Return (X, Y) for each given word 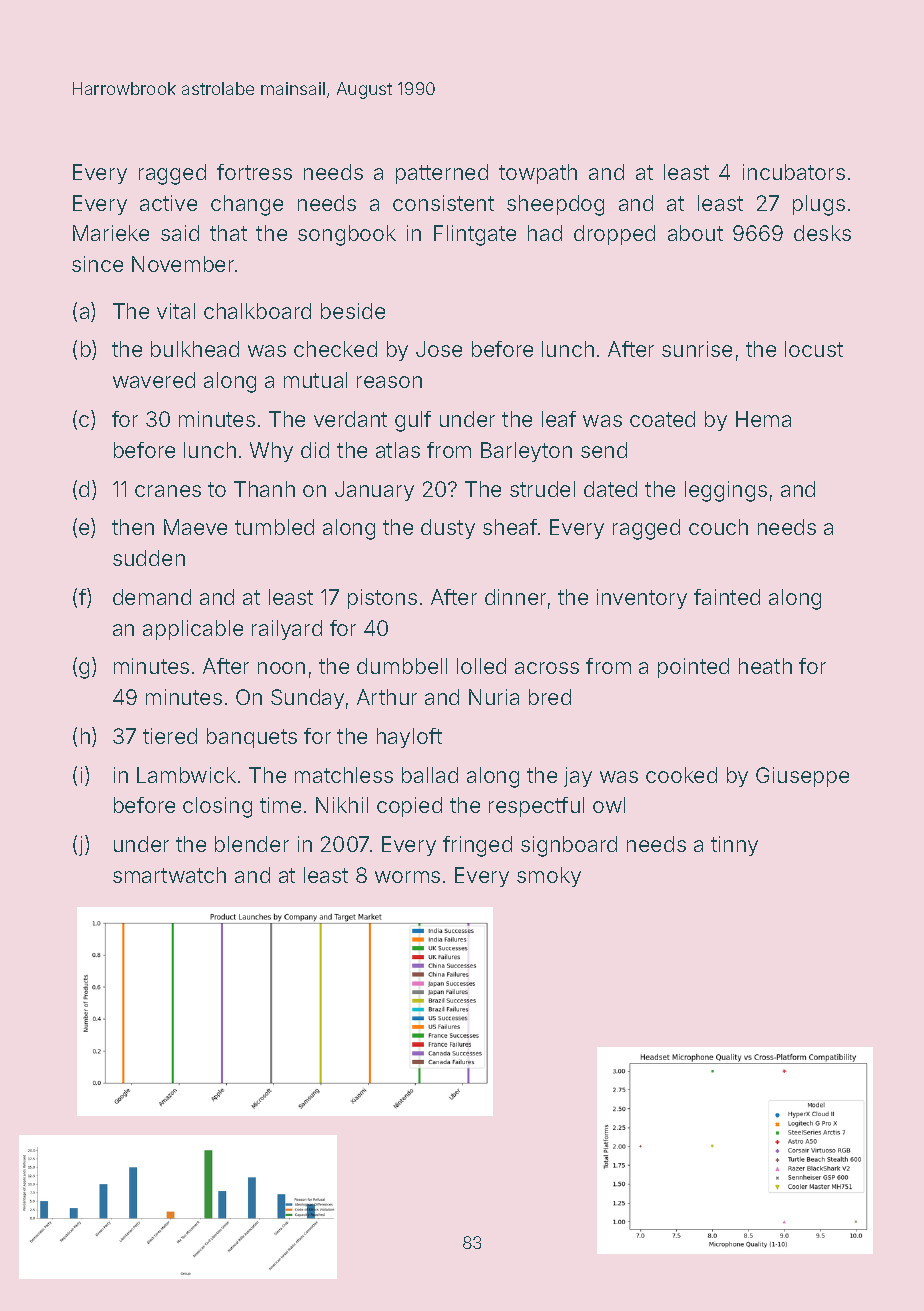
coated (662, 419)
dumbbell (402, 666)
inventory (642, 599)
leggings (726, 491)
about (695, 233)
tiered (170, 736)
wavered (154, 380)
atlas (398, 450)
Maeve (195, 527)
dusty (448, 529)
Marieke (111, 233)
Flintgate (475, 235)
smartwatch (169, 875)
